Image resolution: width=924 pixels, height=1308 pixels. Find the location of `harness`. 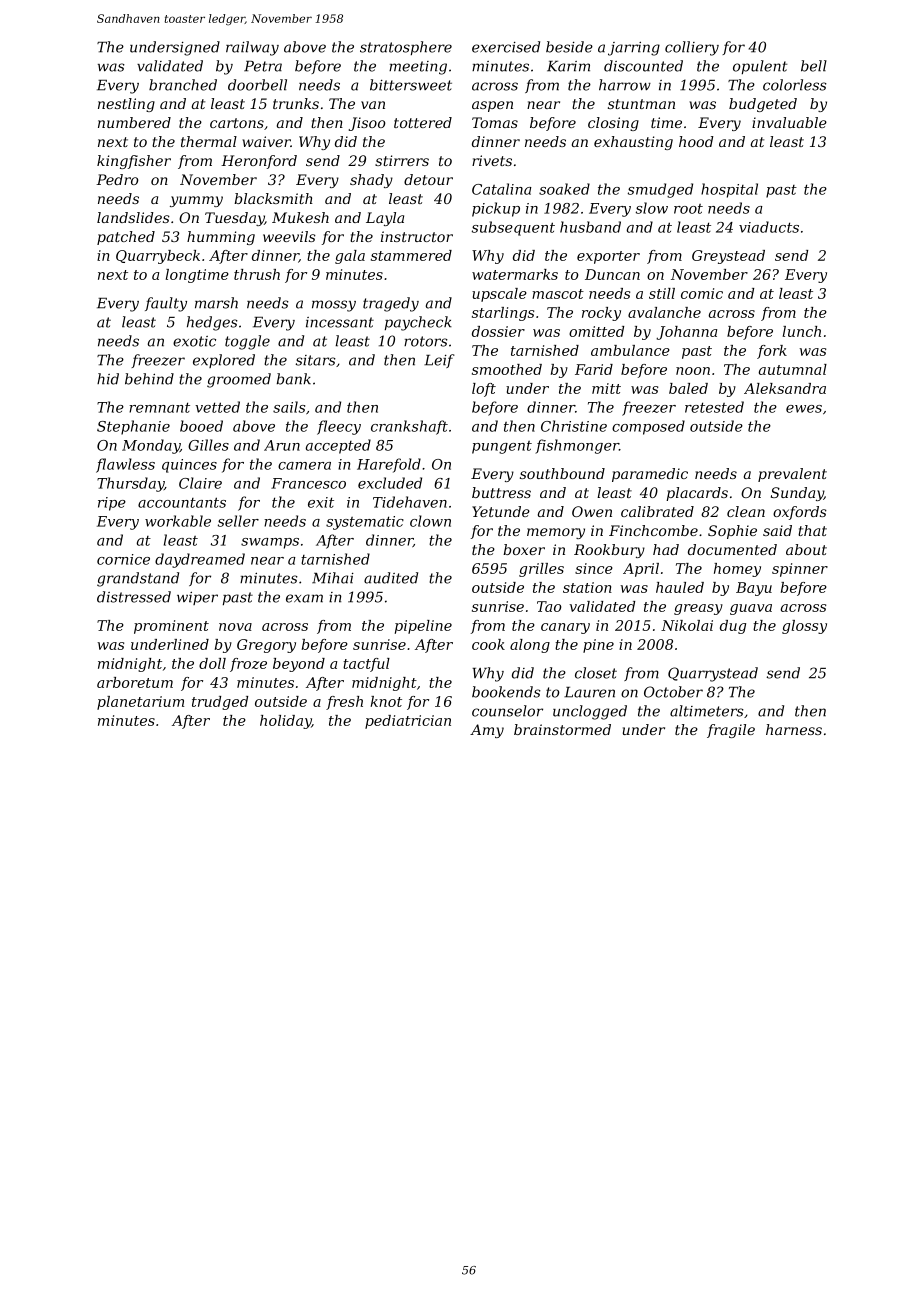

harness is located at coordinates (794, 729).
